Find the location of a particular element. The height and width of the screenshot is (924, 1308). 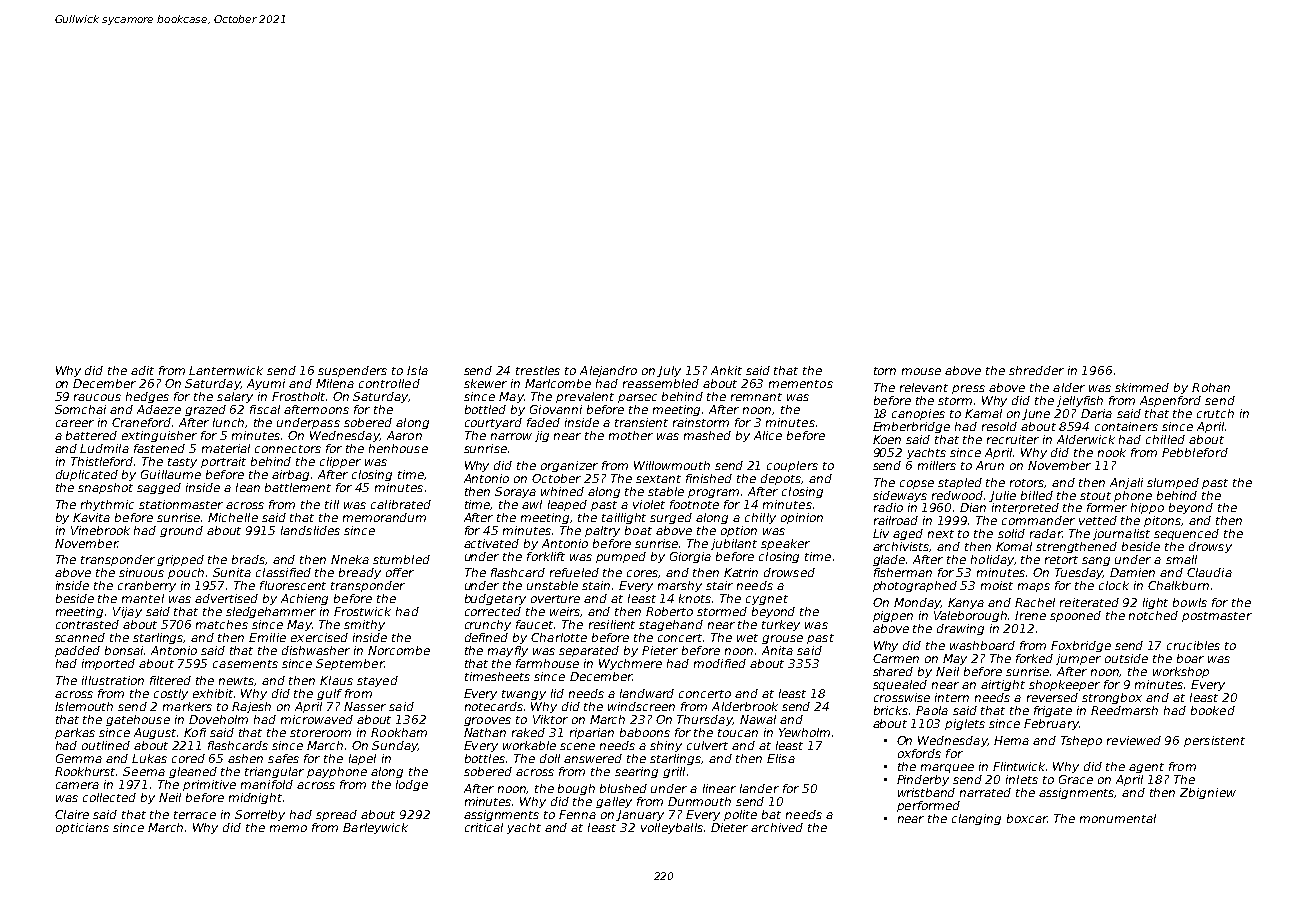

workshop is located at coordinates (1181, 672).
